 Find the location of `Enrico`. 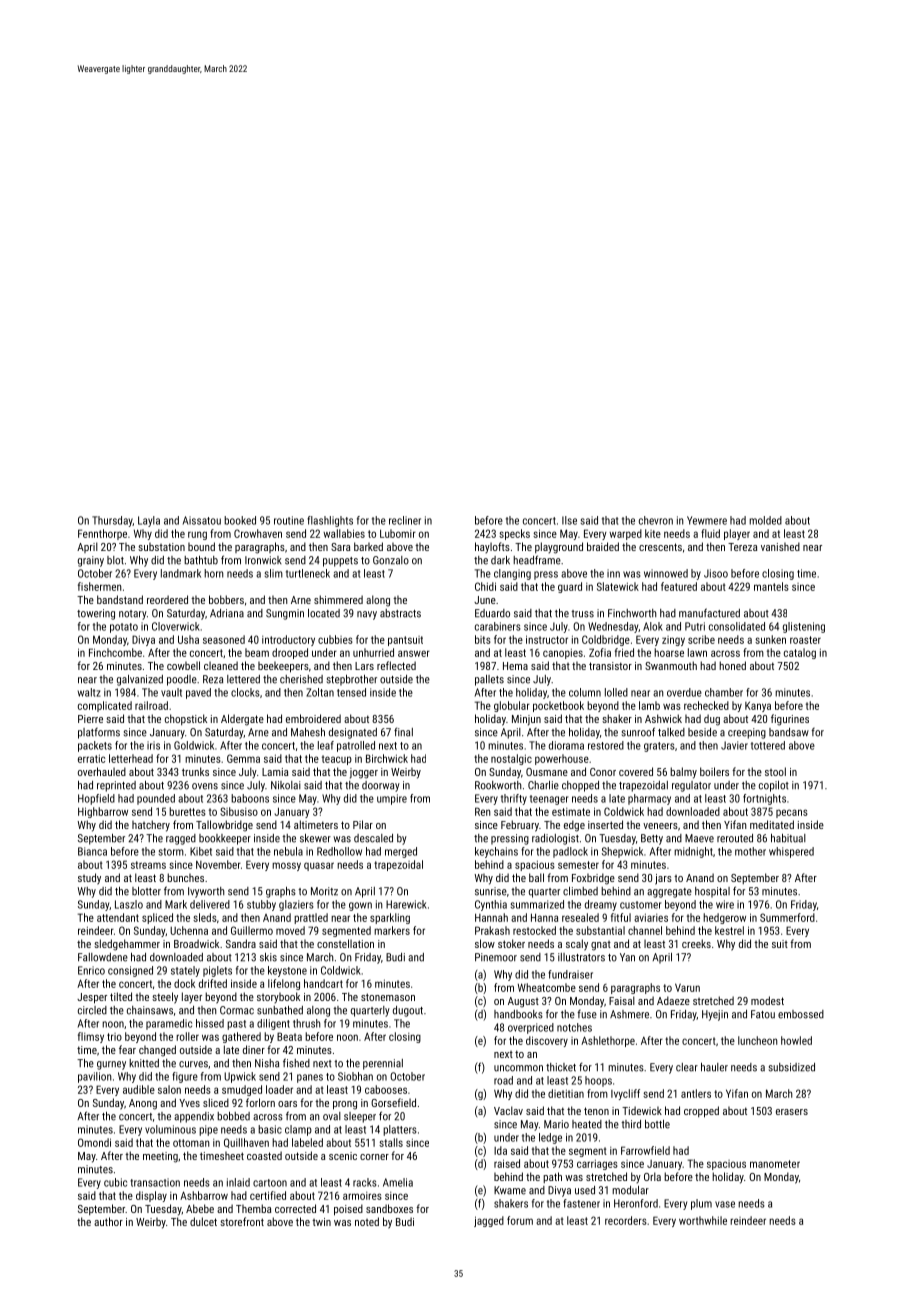

Enrico is located at coordinates (91, 970).
